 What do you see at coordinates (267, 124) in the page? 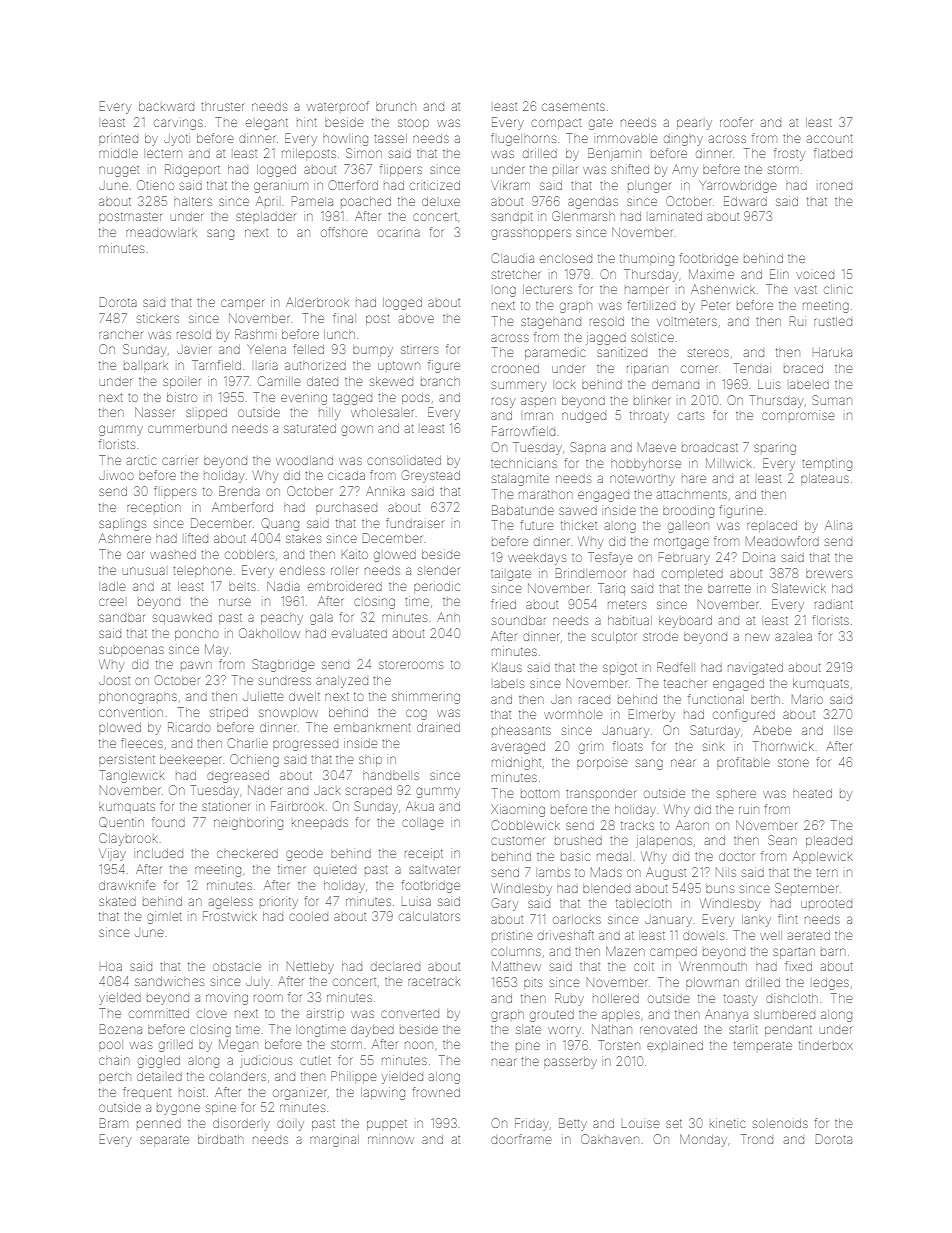
I see `elegant` at bounding box center [267, 124].
